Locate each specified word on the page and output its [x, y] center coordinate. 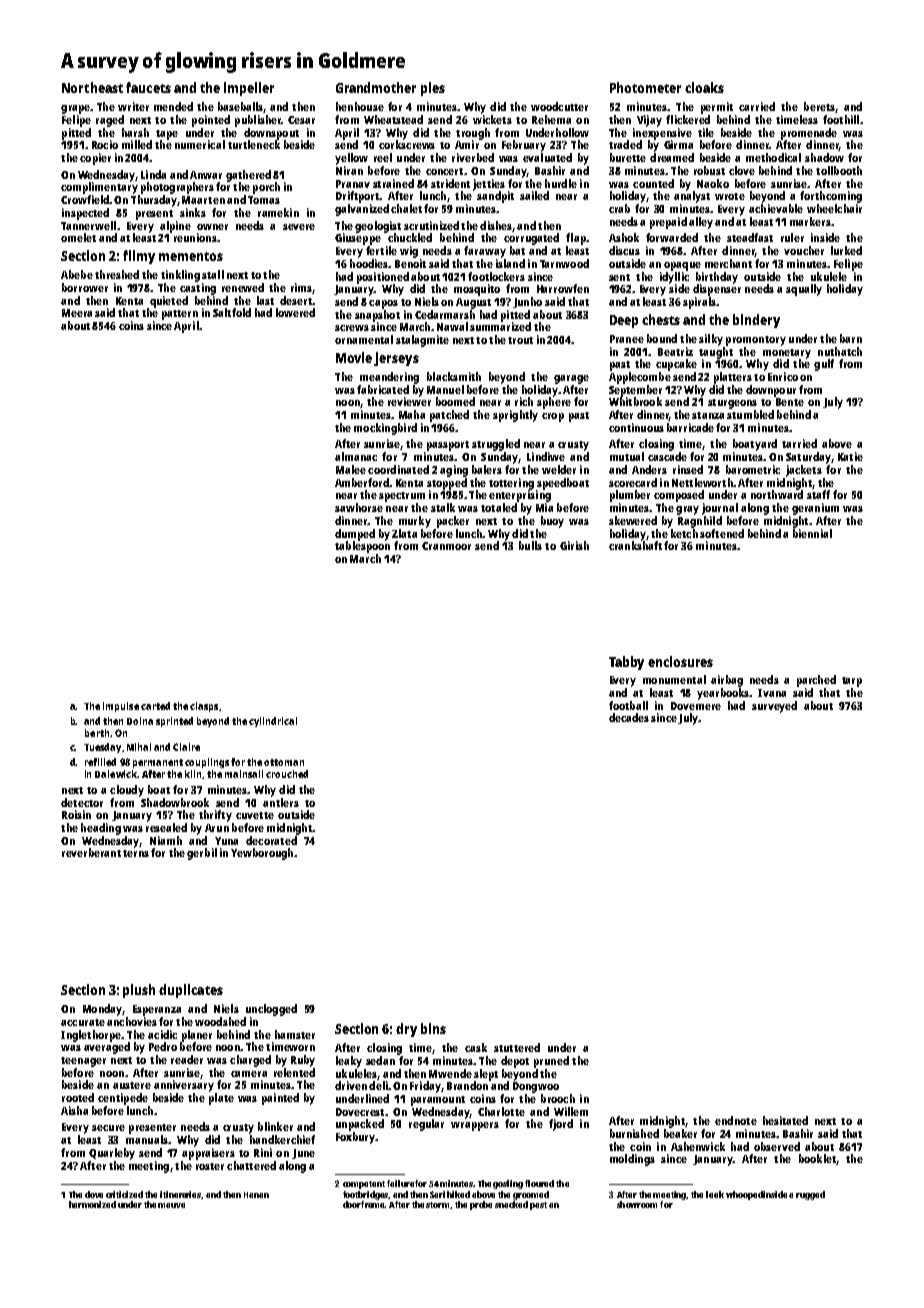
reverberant [91, 852]
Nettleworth [702, 482]
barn [851, 338]
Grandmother [376, 87]
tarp [852, 682]
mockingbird [385, 429]
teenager [83, 1062]
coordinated [398, 469]
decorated [271, 840]
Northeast [92, 87]
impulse [121, 707]
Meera [77, 313]
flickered [688, 119]
